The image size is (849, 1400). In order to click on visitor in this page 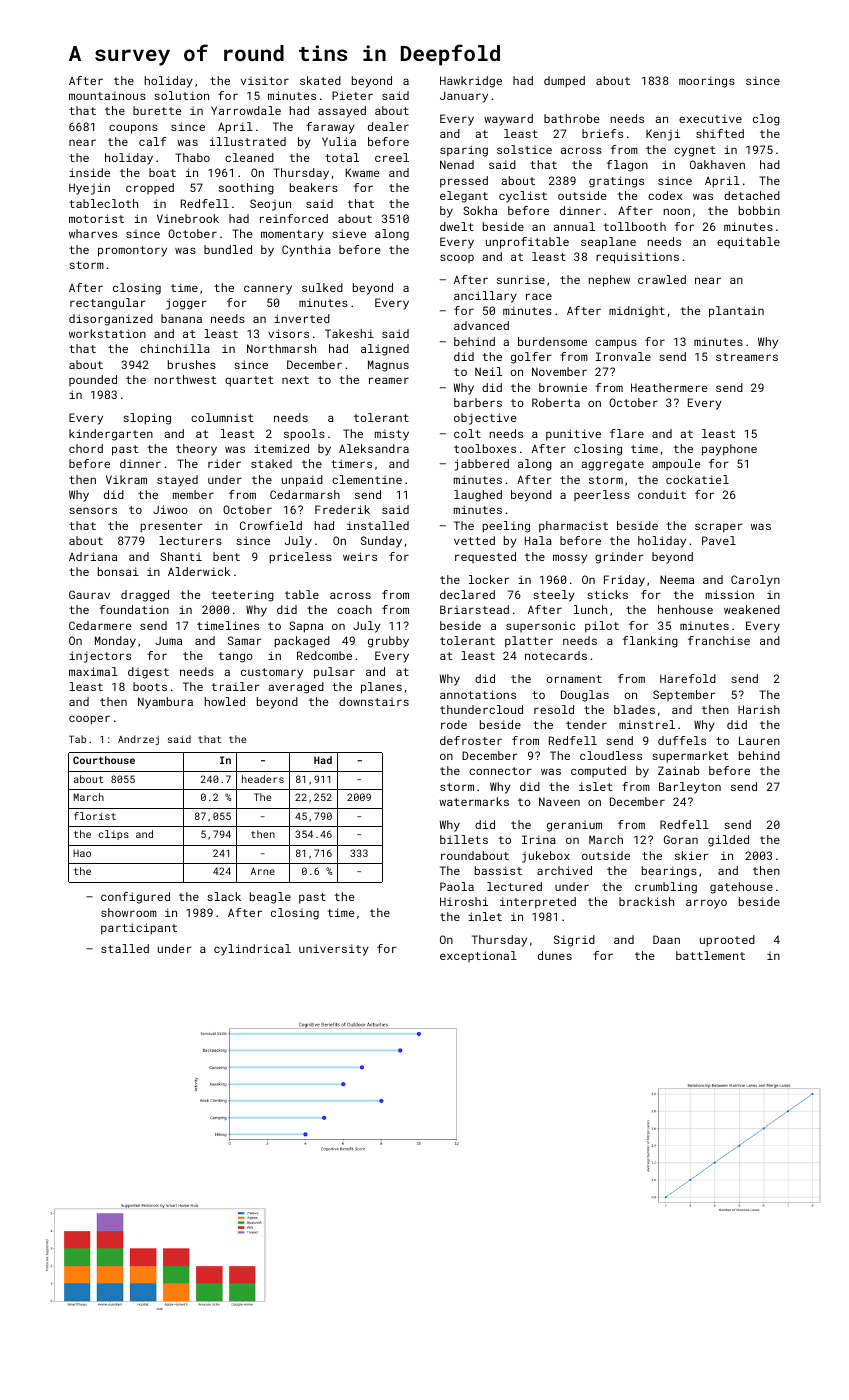, I will do `click(265, 80)`.
